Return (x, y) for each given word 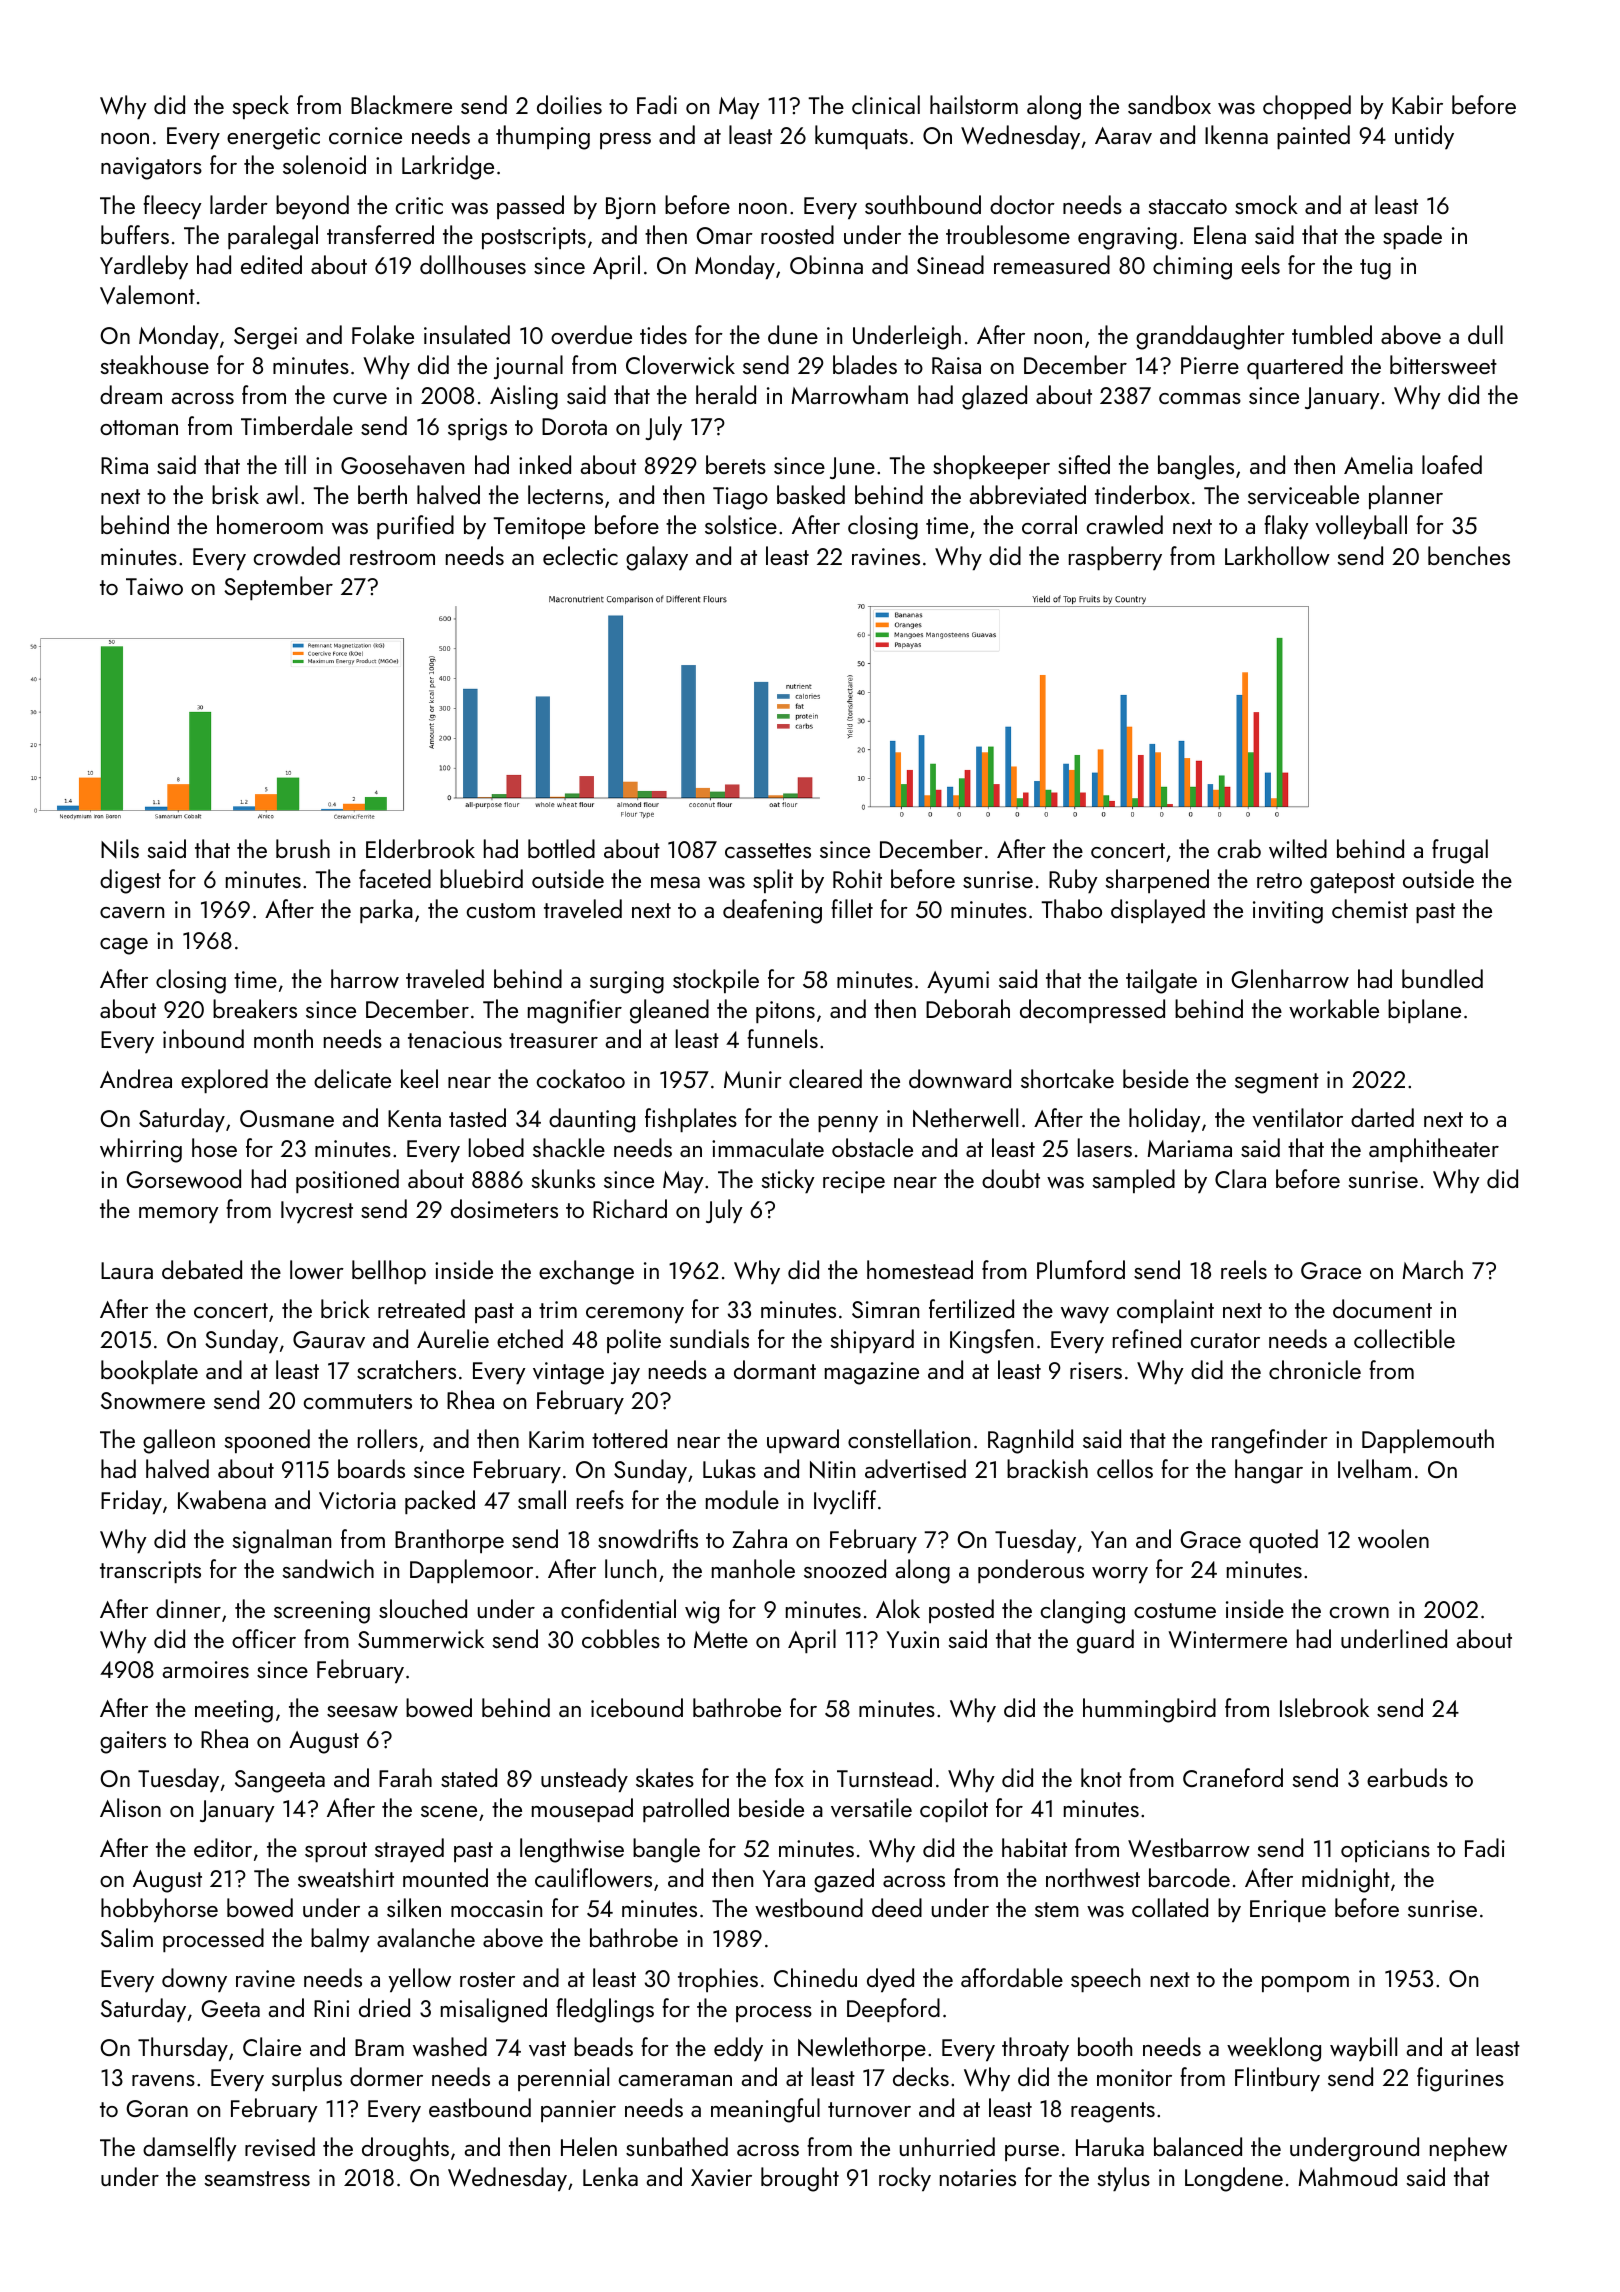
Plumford (1081, 1269)
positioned (347, 1181)
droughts (405, 2149)
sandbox (1169, 104)
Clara (1240, 1178)
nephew (1468, 2149)
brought (800, 2179)
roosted (797, 234)
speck (261, 107)
